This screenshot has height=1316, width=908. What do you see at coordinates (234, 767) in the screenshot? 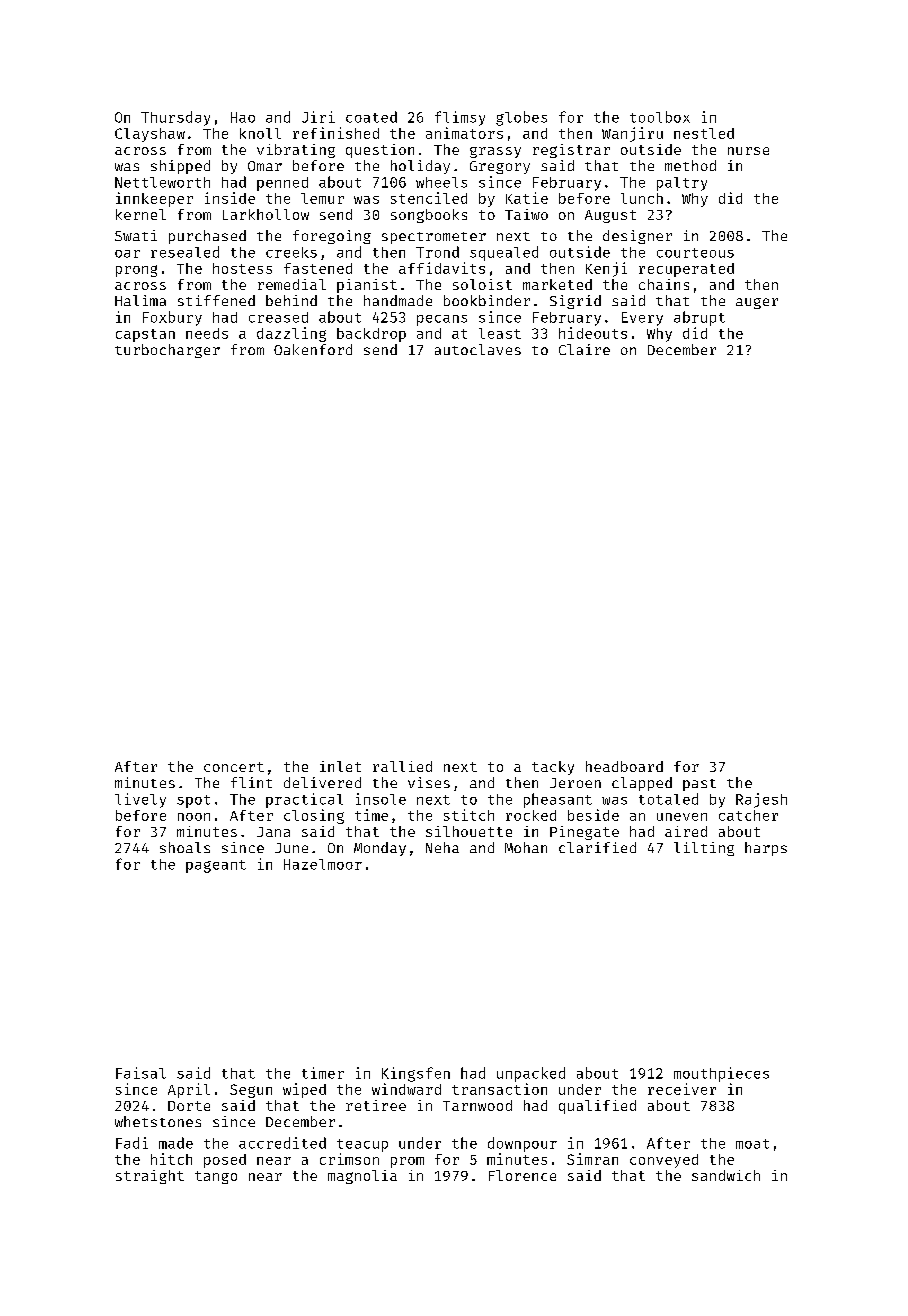
I see `concert` at bounding box center [234, 767].
